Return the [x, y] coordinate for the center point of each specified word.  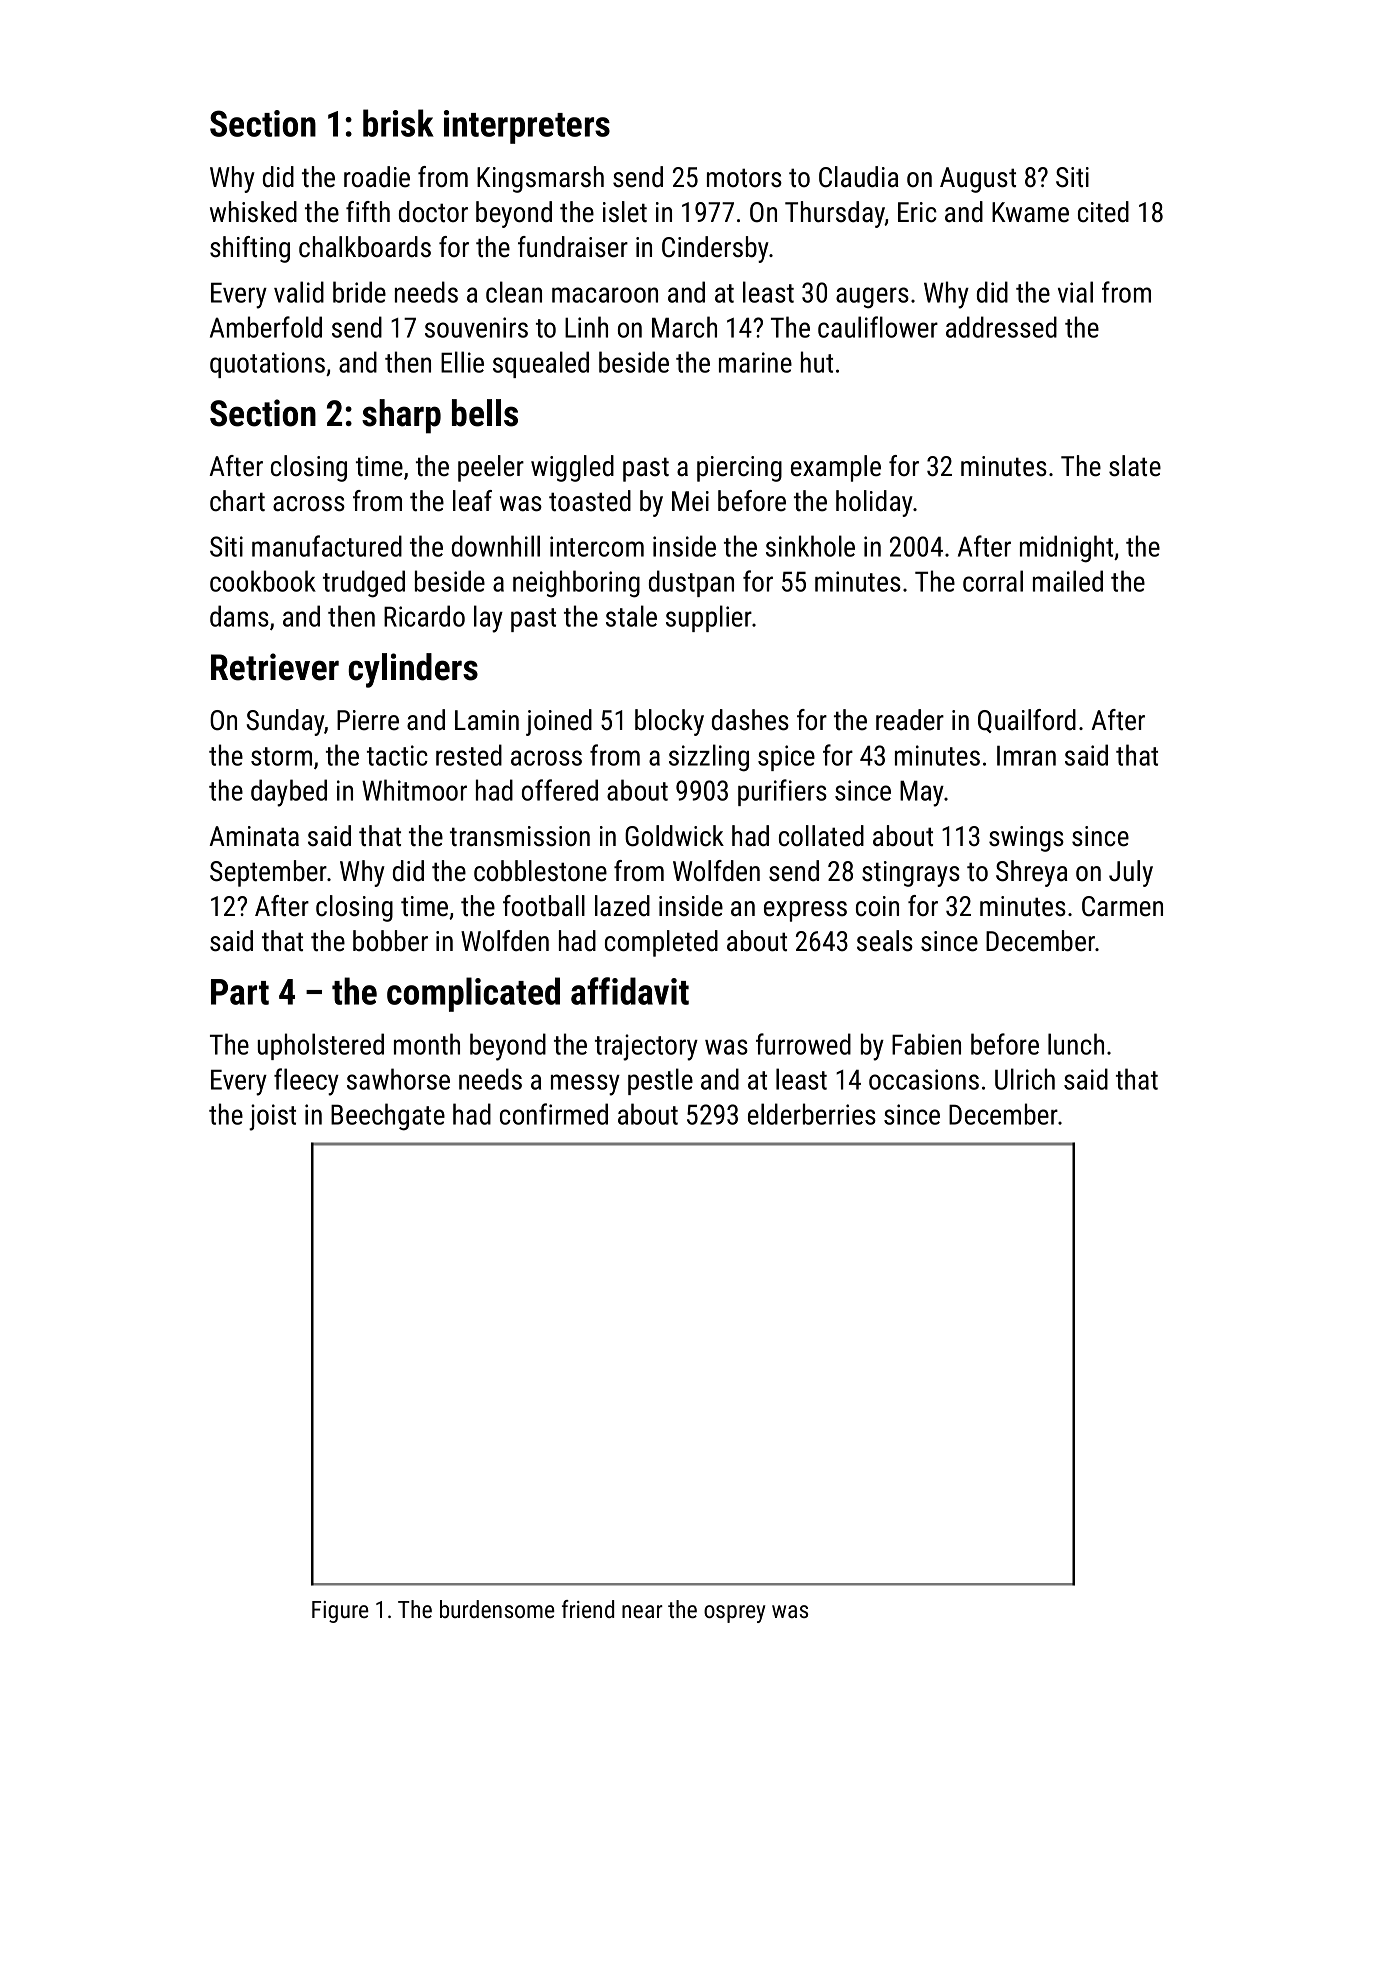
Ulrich [1025, 1079]
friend [588, 1609]
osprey [734, 1614]
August [978, 180]
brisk [398, 123]
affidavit [630, 991]
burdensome [497, 1609]
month [427, 1044]
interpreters [527, 127]
